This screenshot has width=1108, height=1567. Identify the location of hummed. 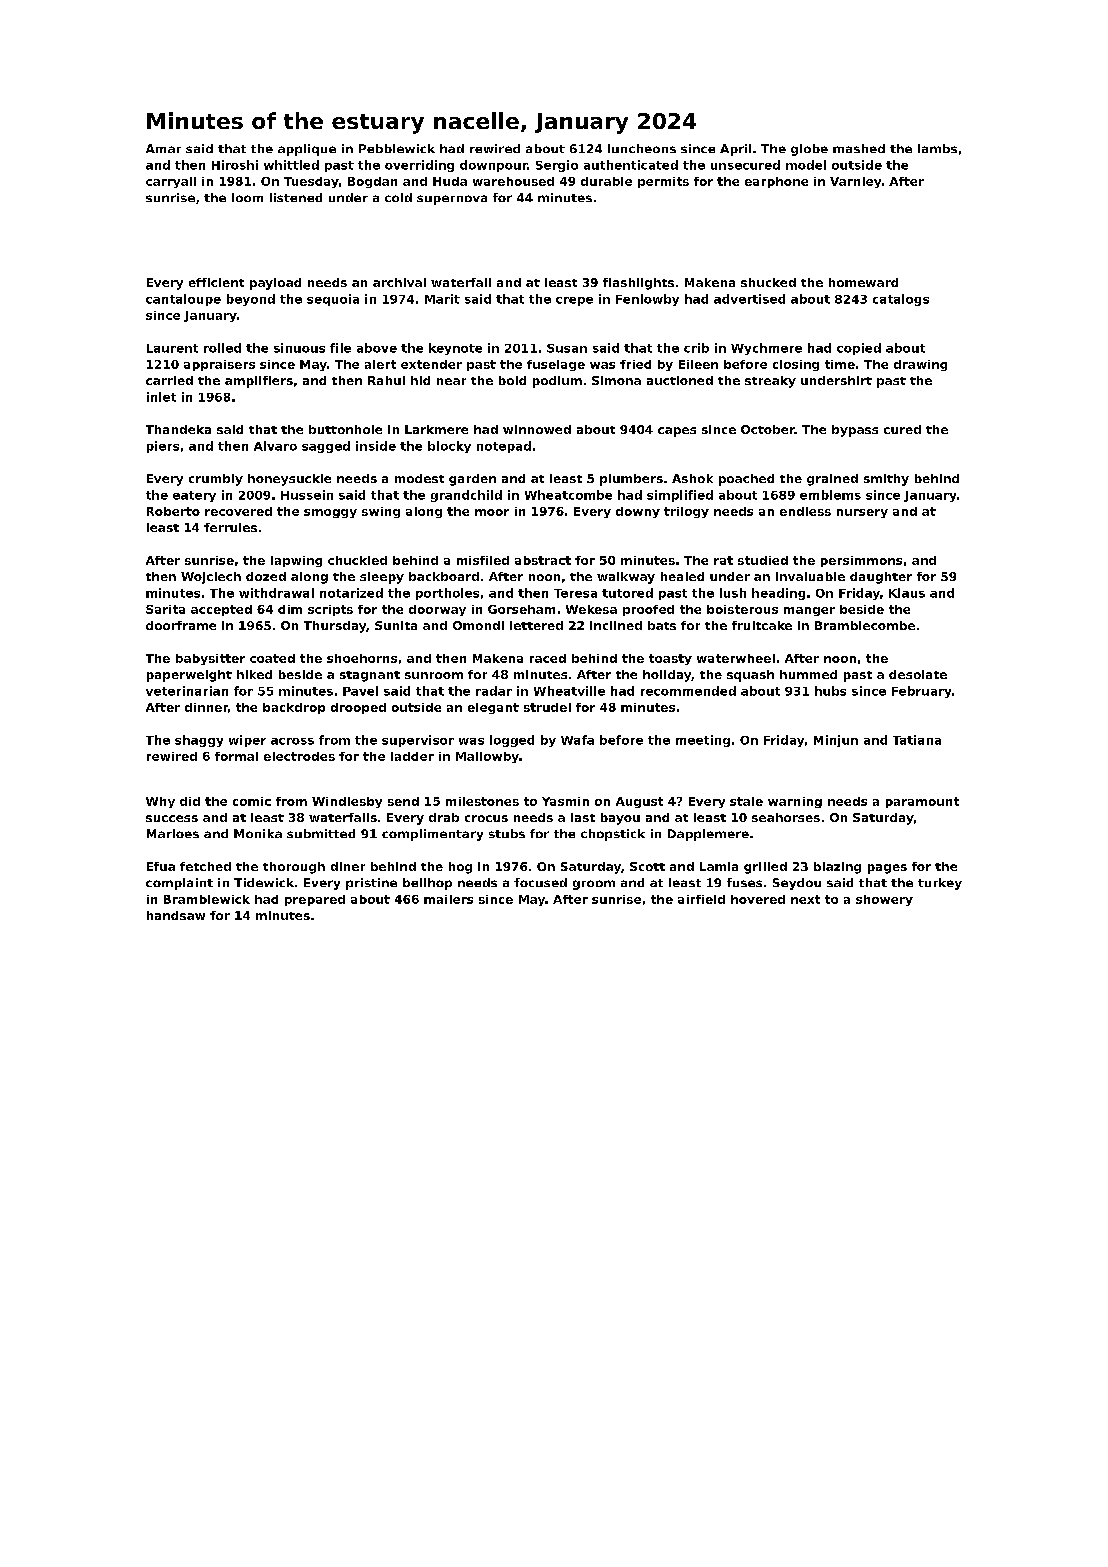
(808, 674).
